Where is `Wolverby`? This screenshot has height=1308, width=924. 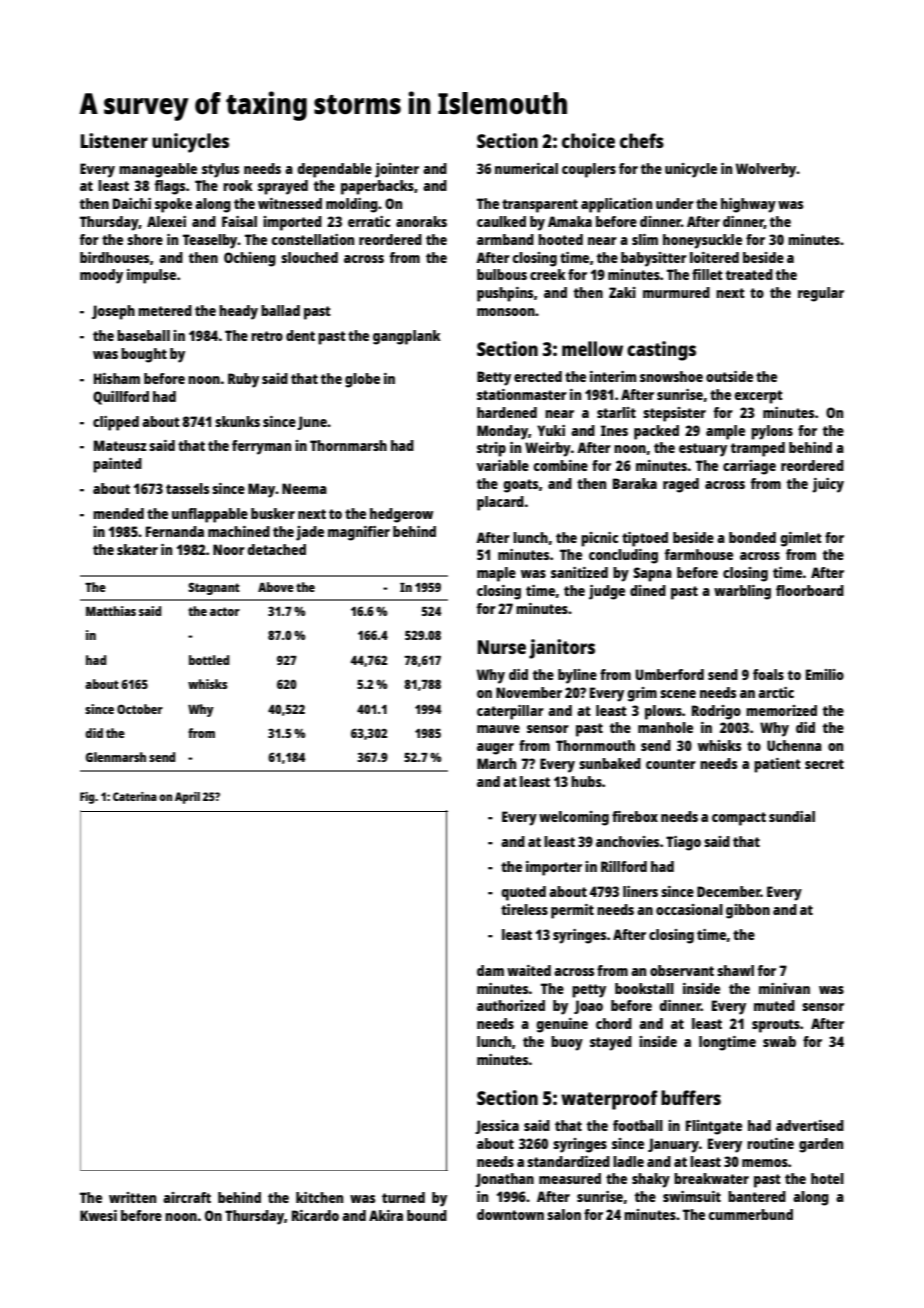
Wolverby is located at coordinates (766, 170).
